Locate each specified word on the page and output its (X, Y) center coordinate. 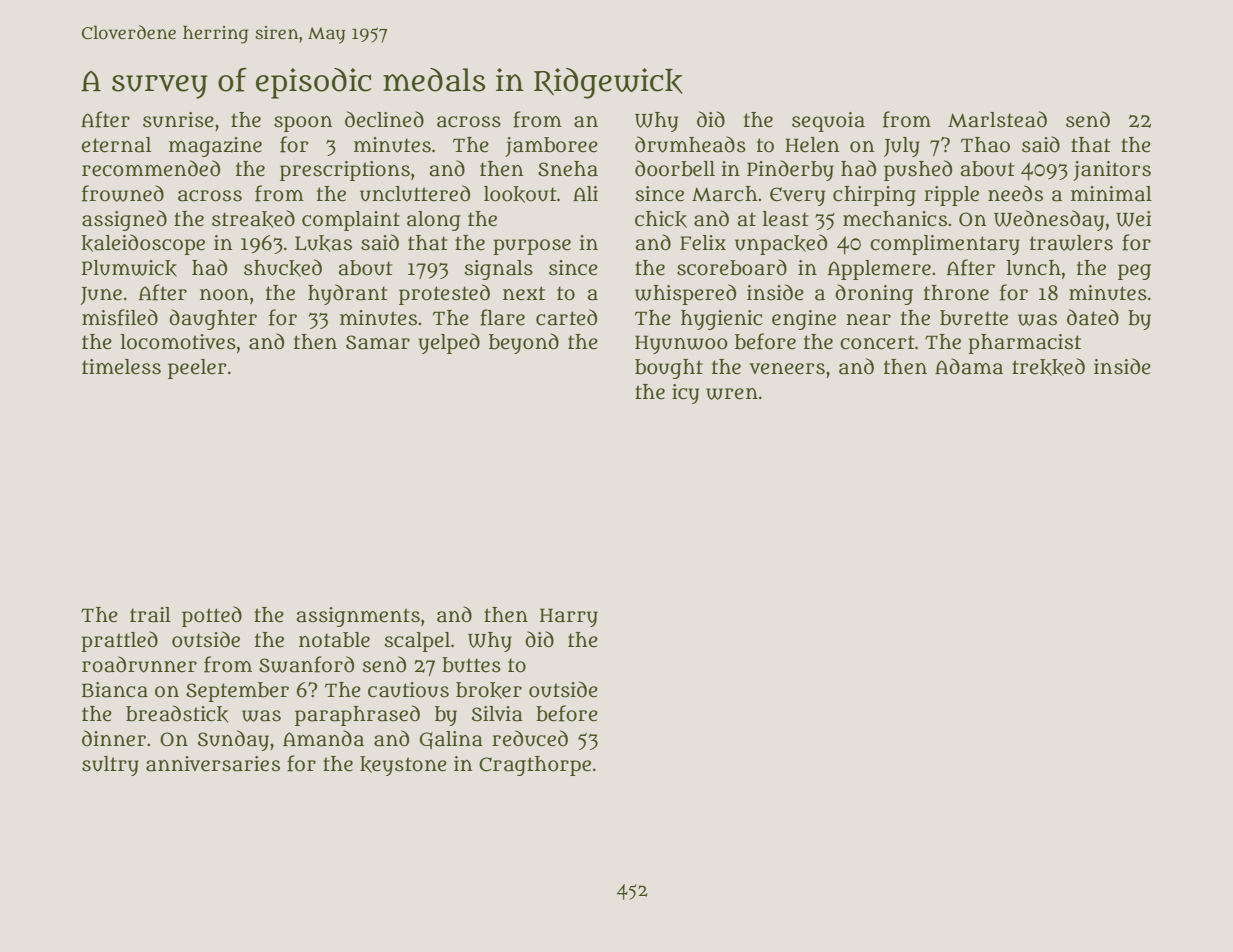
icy (685, 394)
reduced (530, 738)
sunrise (178, 120)
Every (797, 196)
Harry (569, 617)
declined (384, 119)
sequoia (828, 122)
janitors (1112, 171)
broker (489, 690)
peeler (197, 369)
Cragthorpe (535, 766)
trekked (1048, 367)
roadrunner (139, 664)
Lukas (323, 243)
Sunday (233, 740)
